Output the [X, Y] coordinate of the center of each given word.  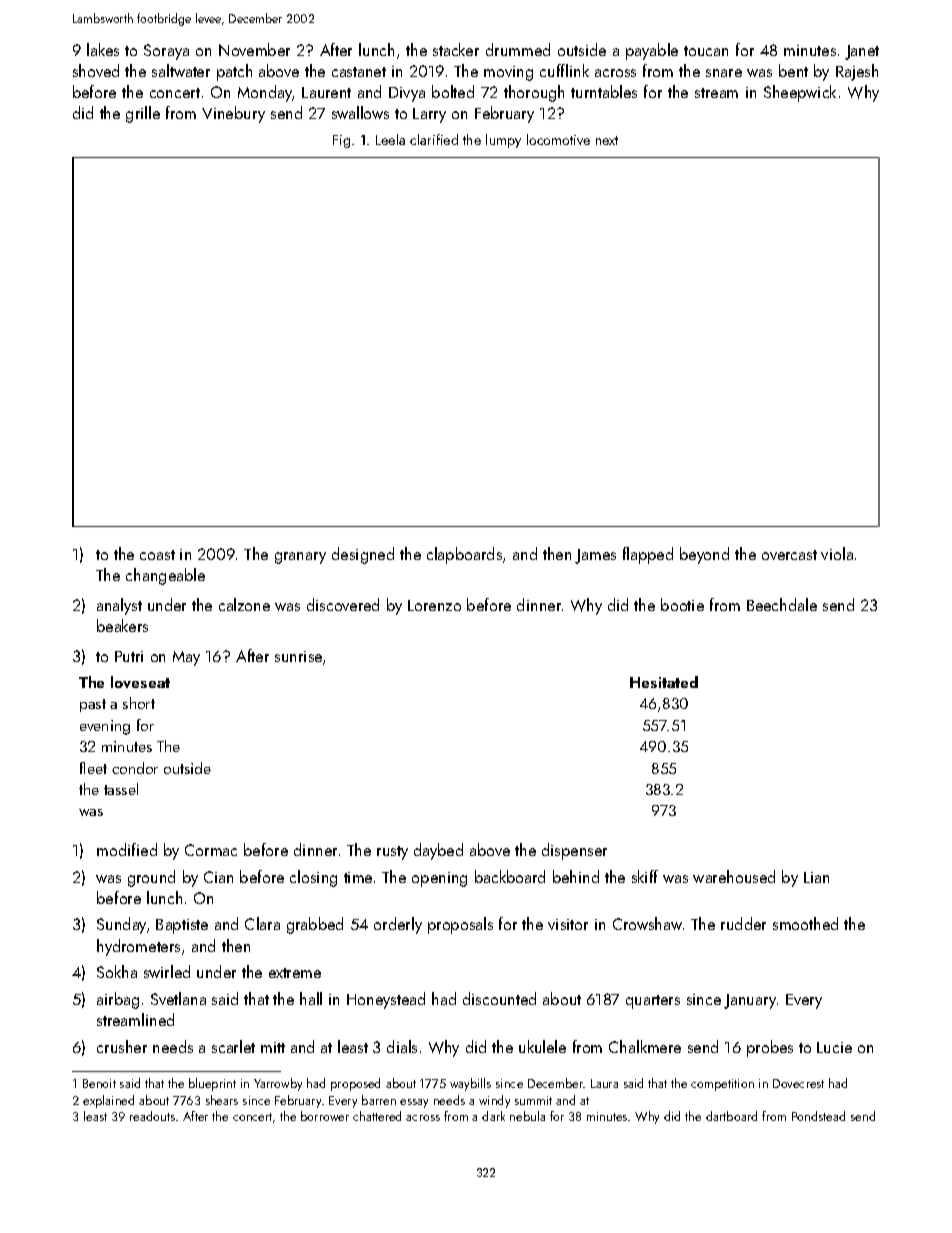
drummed [518, 49]
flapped [648, 555]
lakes [103, 49]
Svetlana [178, 998]
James [595, 556]
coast [157, 555]
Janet [862, 52]
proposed [355, 1084]
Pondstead [818, 1116]
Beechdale [782, 604]
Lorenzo [434, 605]
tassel [121, 789]
